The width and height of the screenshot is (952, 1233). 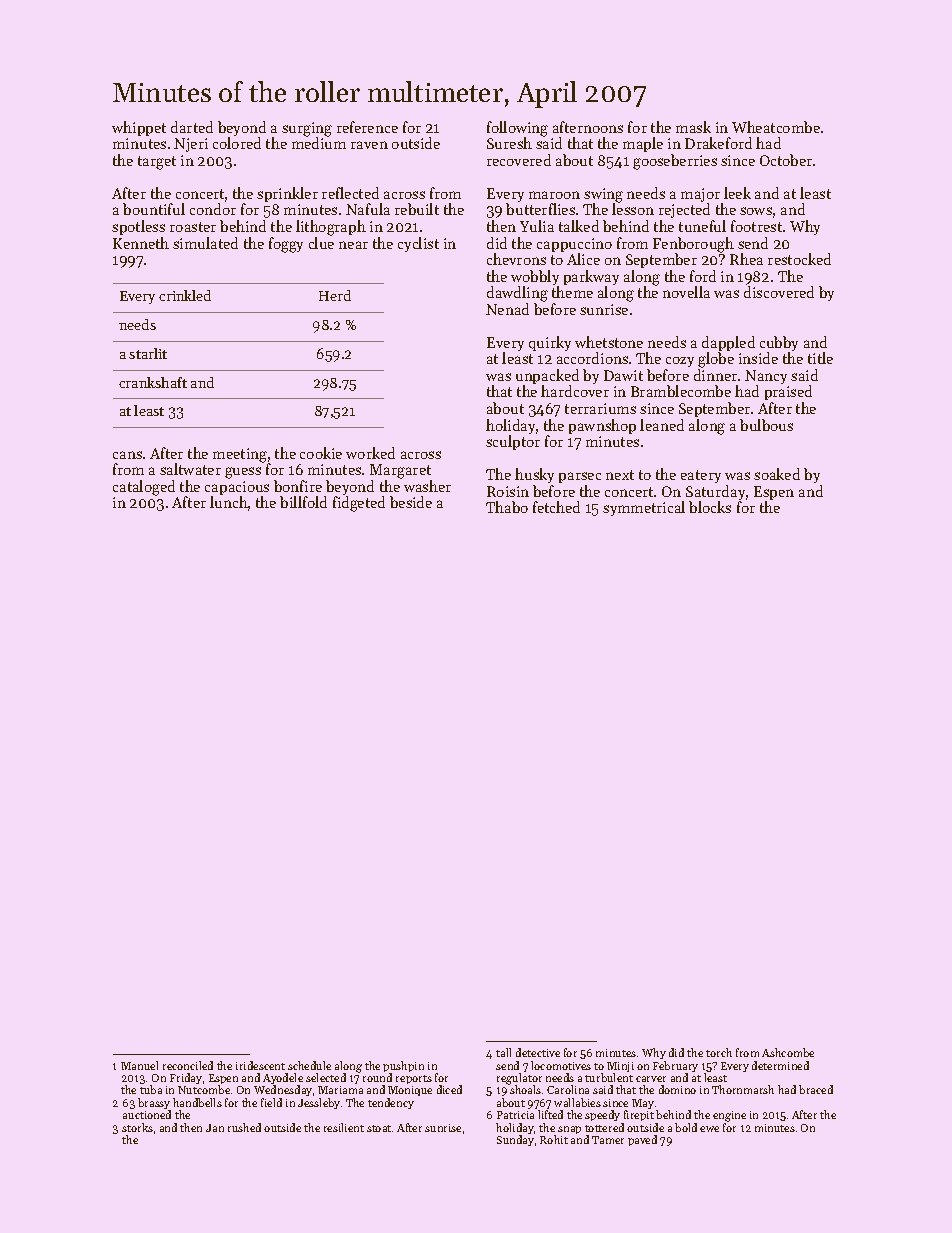 I want to click on following, so click(x=517, y=129).
